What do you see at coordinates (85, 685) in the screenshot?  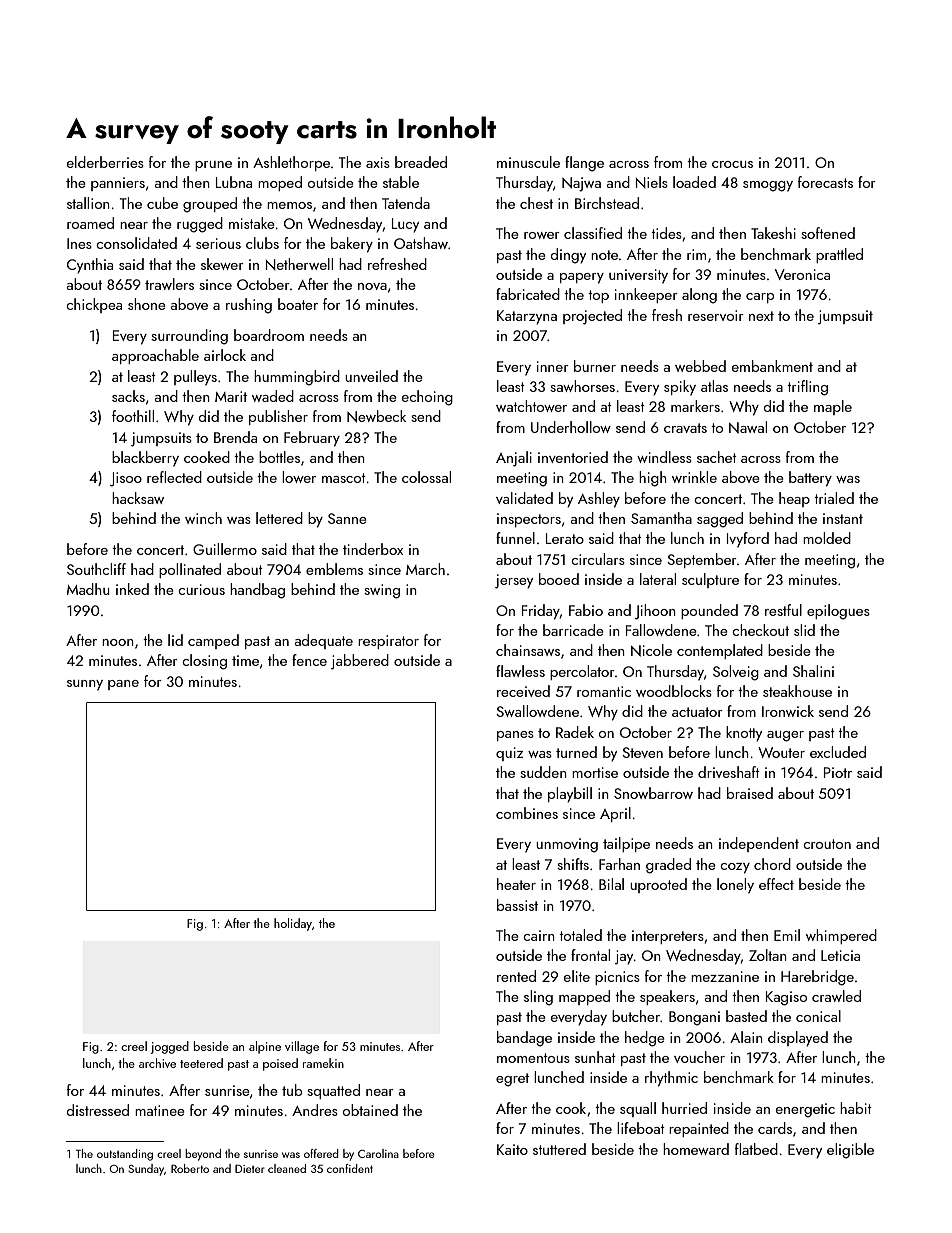 I see `sunny` at bounding box center [85, 685].
